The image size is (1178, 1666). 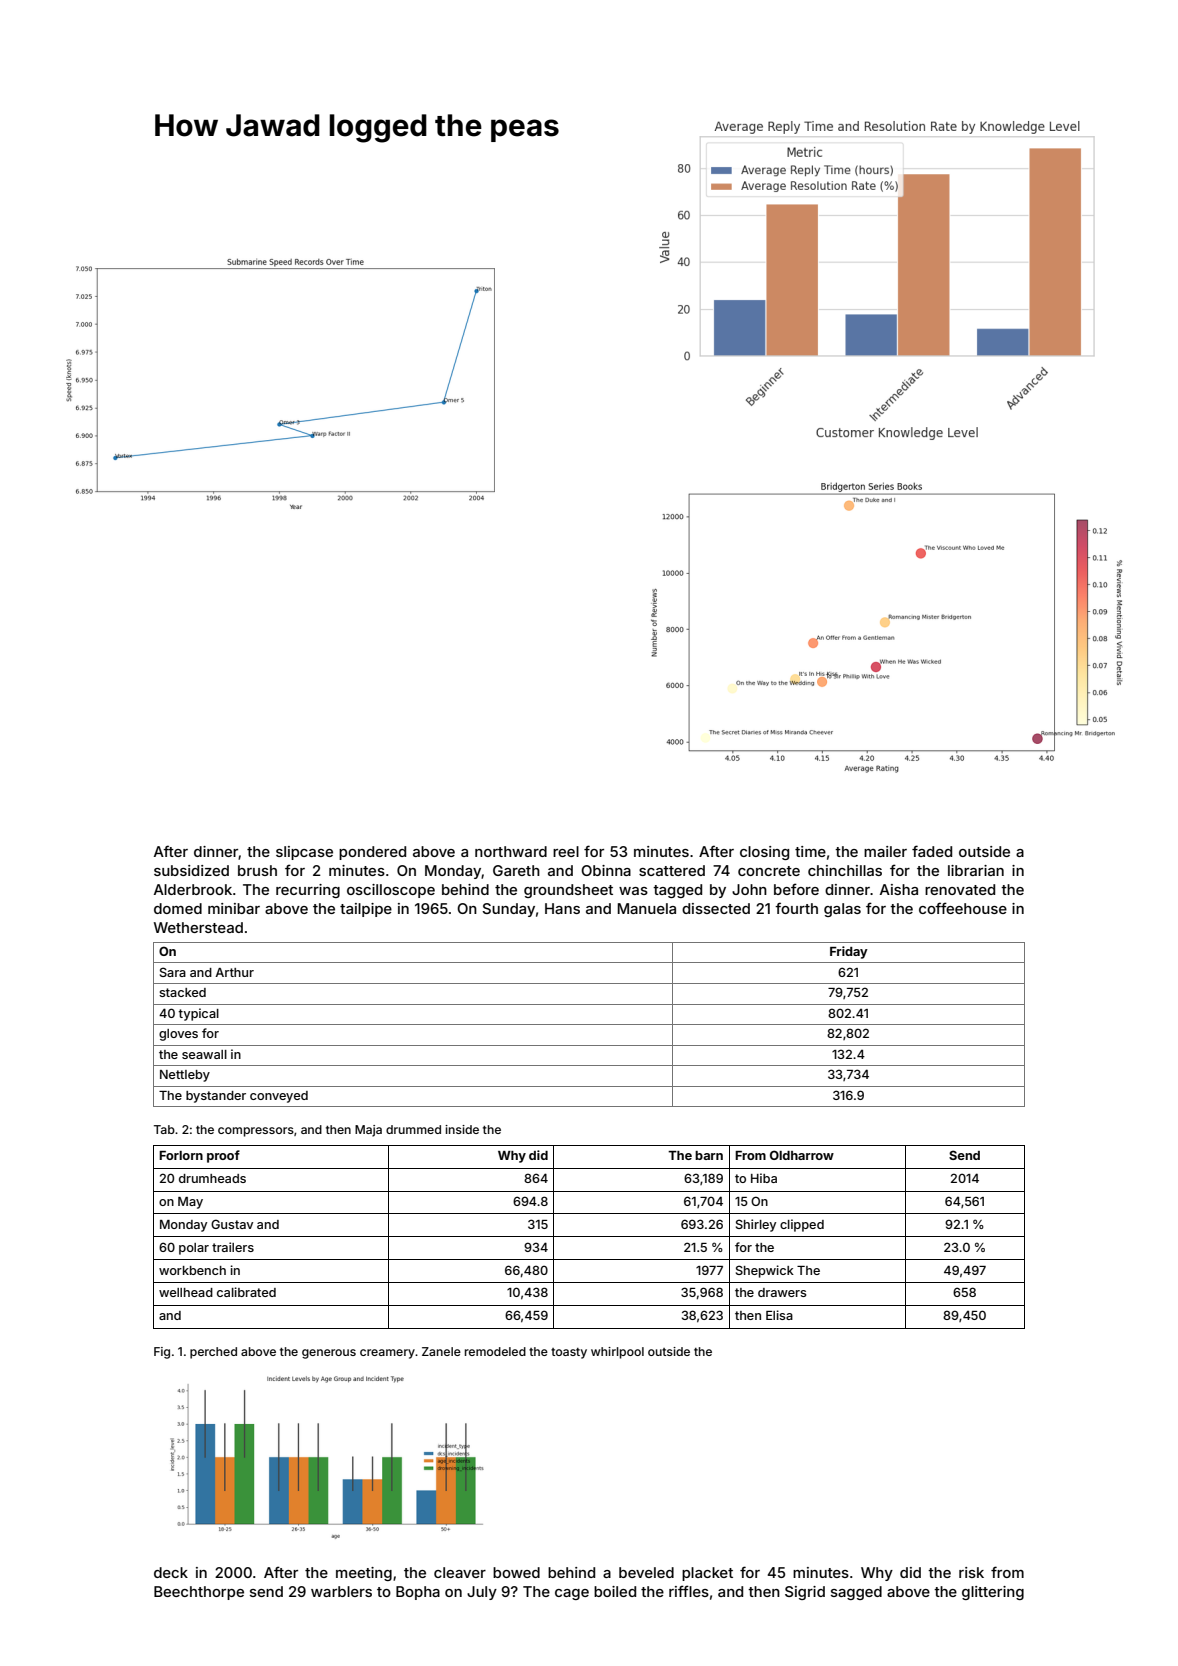 What do you see at coordinates (963, 908) in the image?
I see `coffeehouse` at bounding box center [963, 908].
